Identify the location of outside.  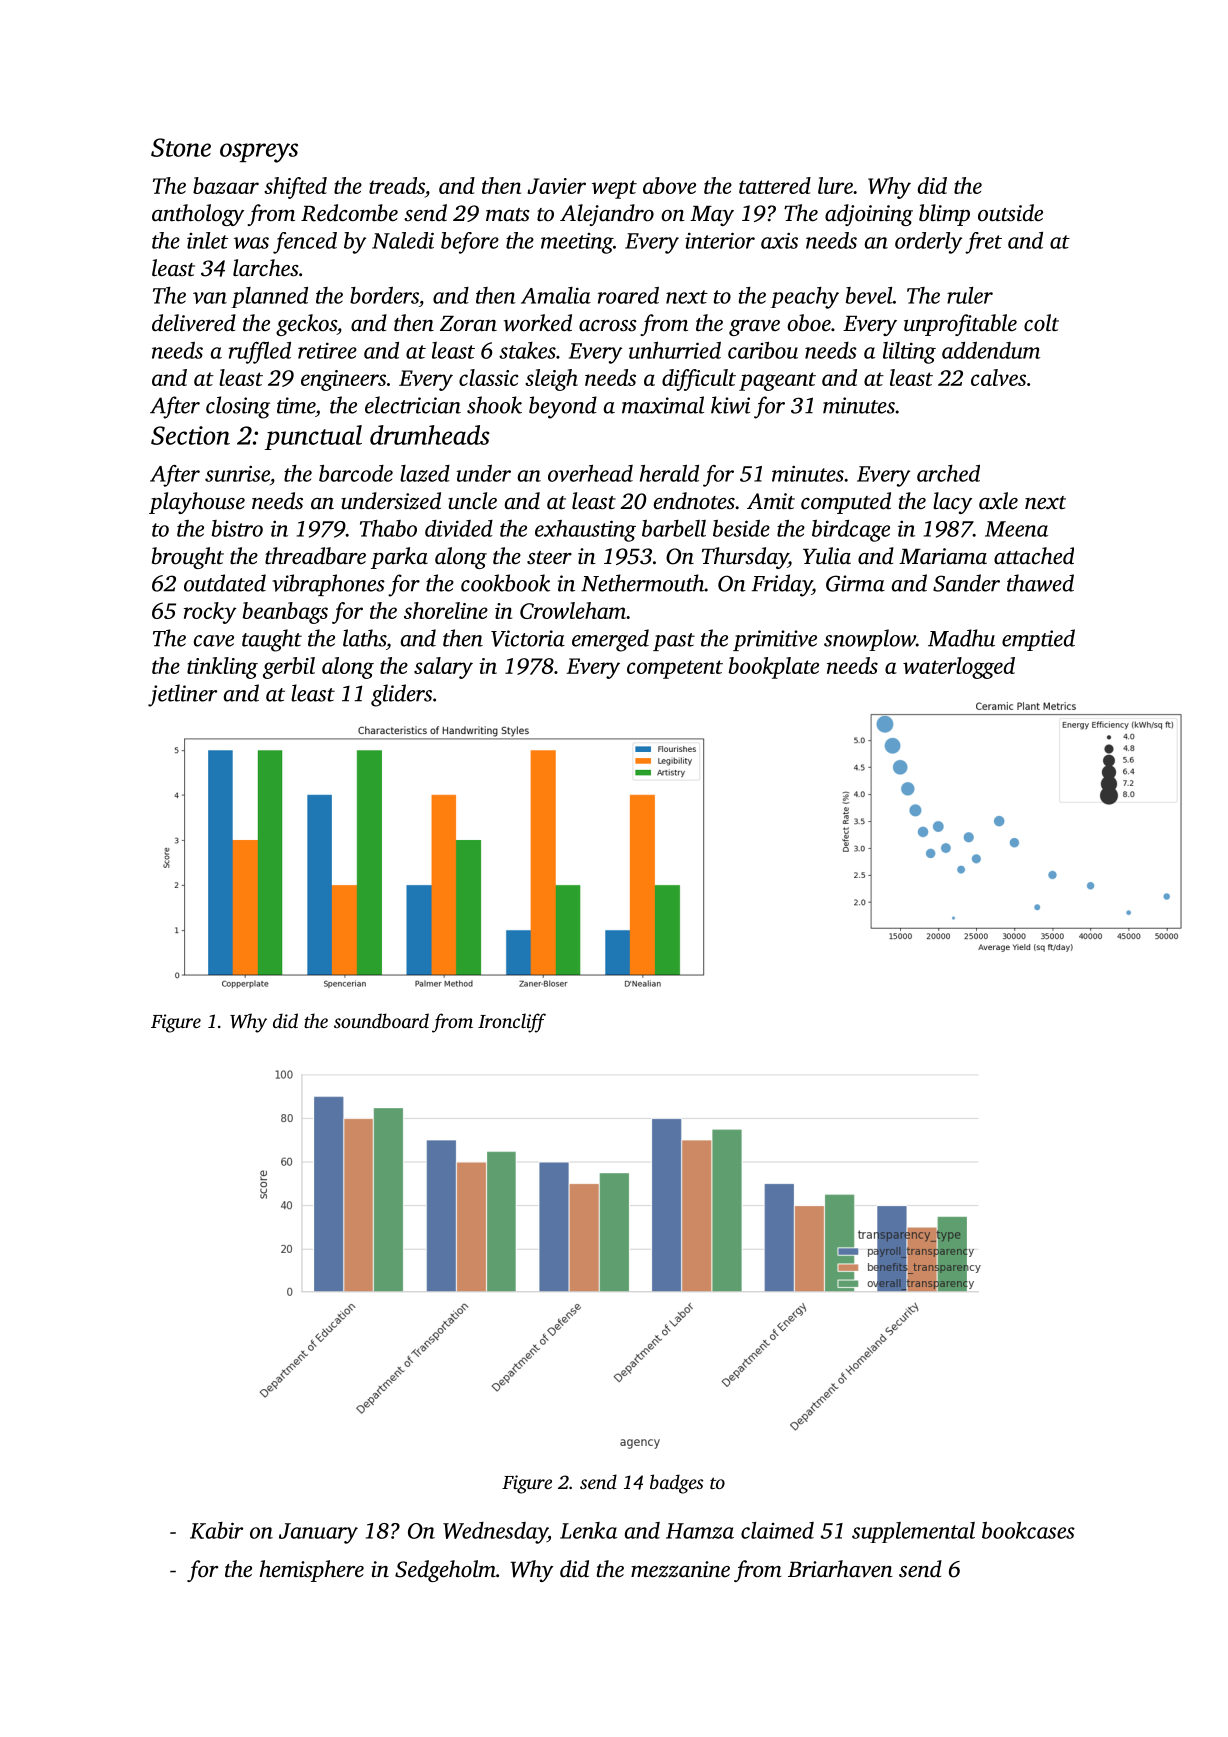
(1010, 213).
